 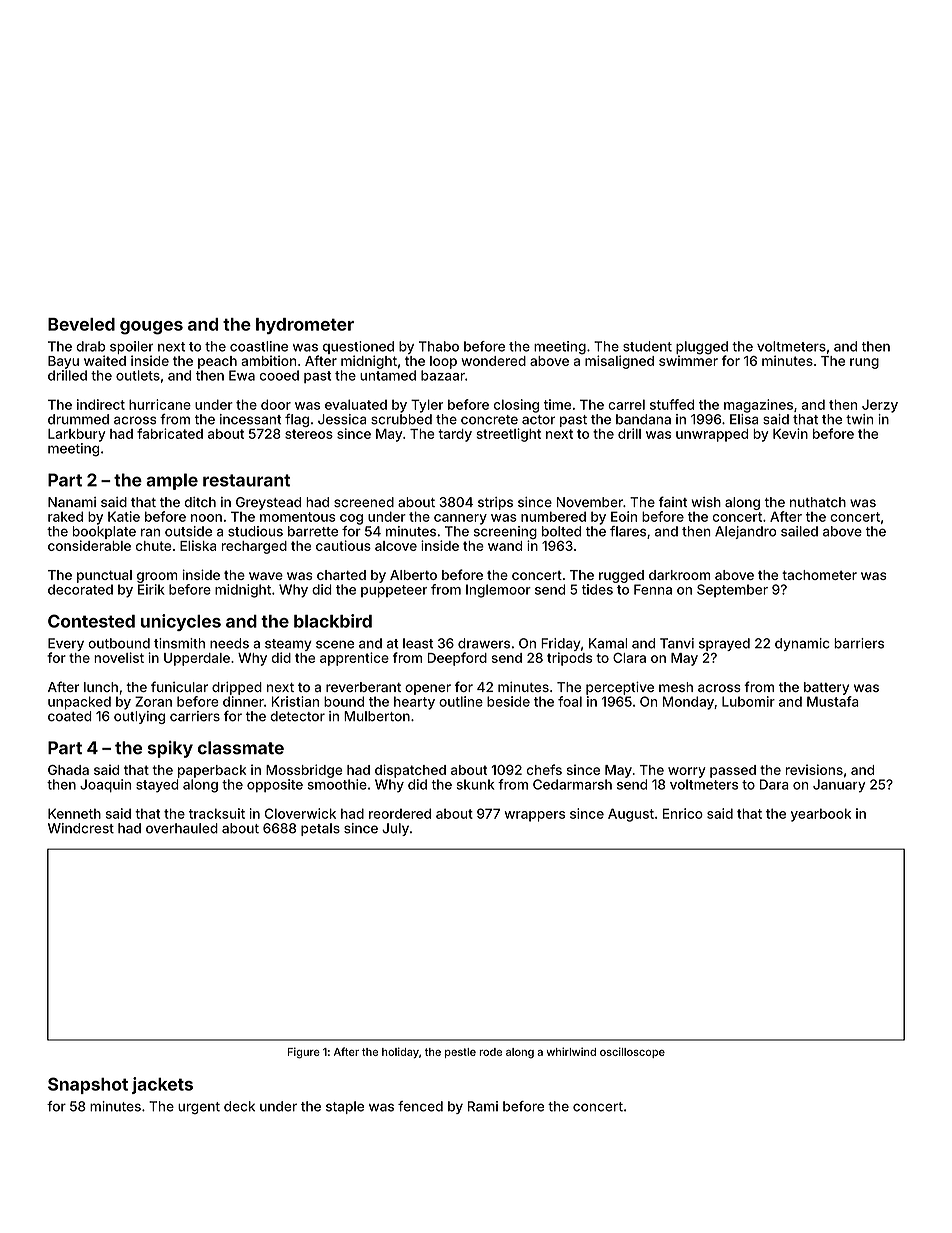 I want to click on Rami, so click(x=483, y=1106).
